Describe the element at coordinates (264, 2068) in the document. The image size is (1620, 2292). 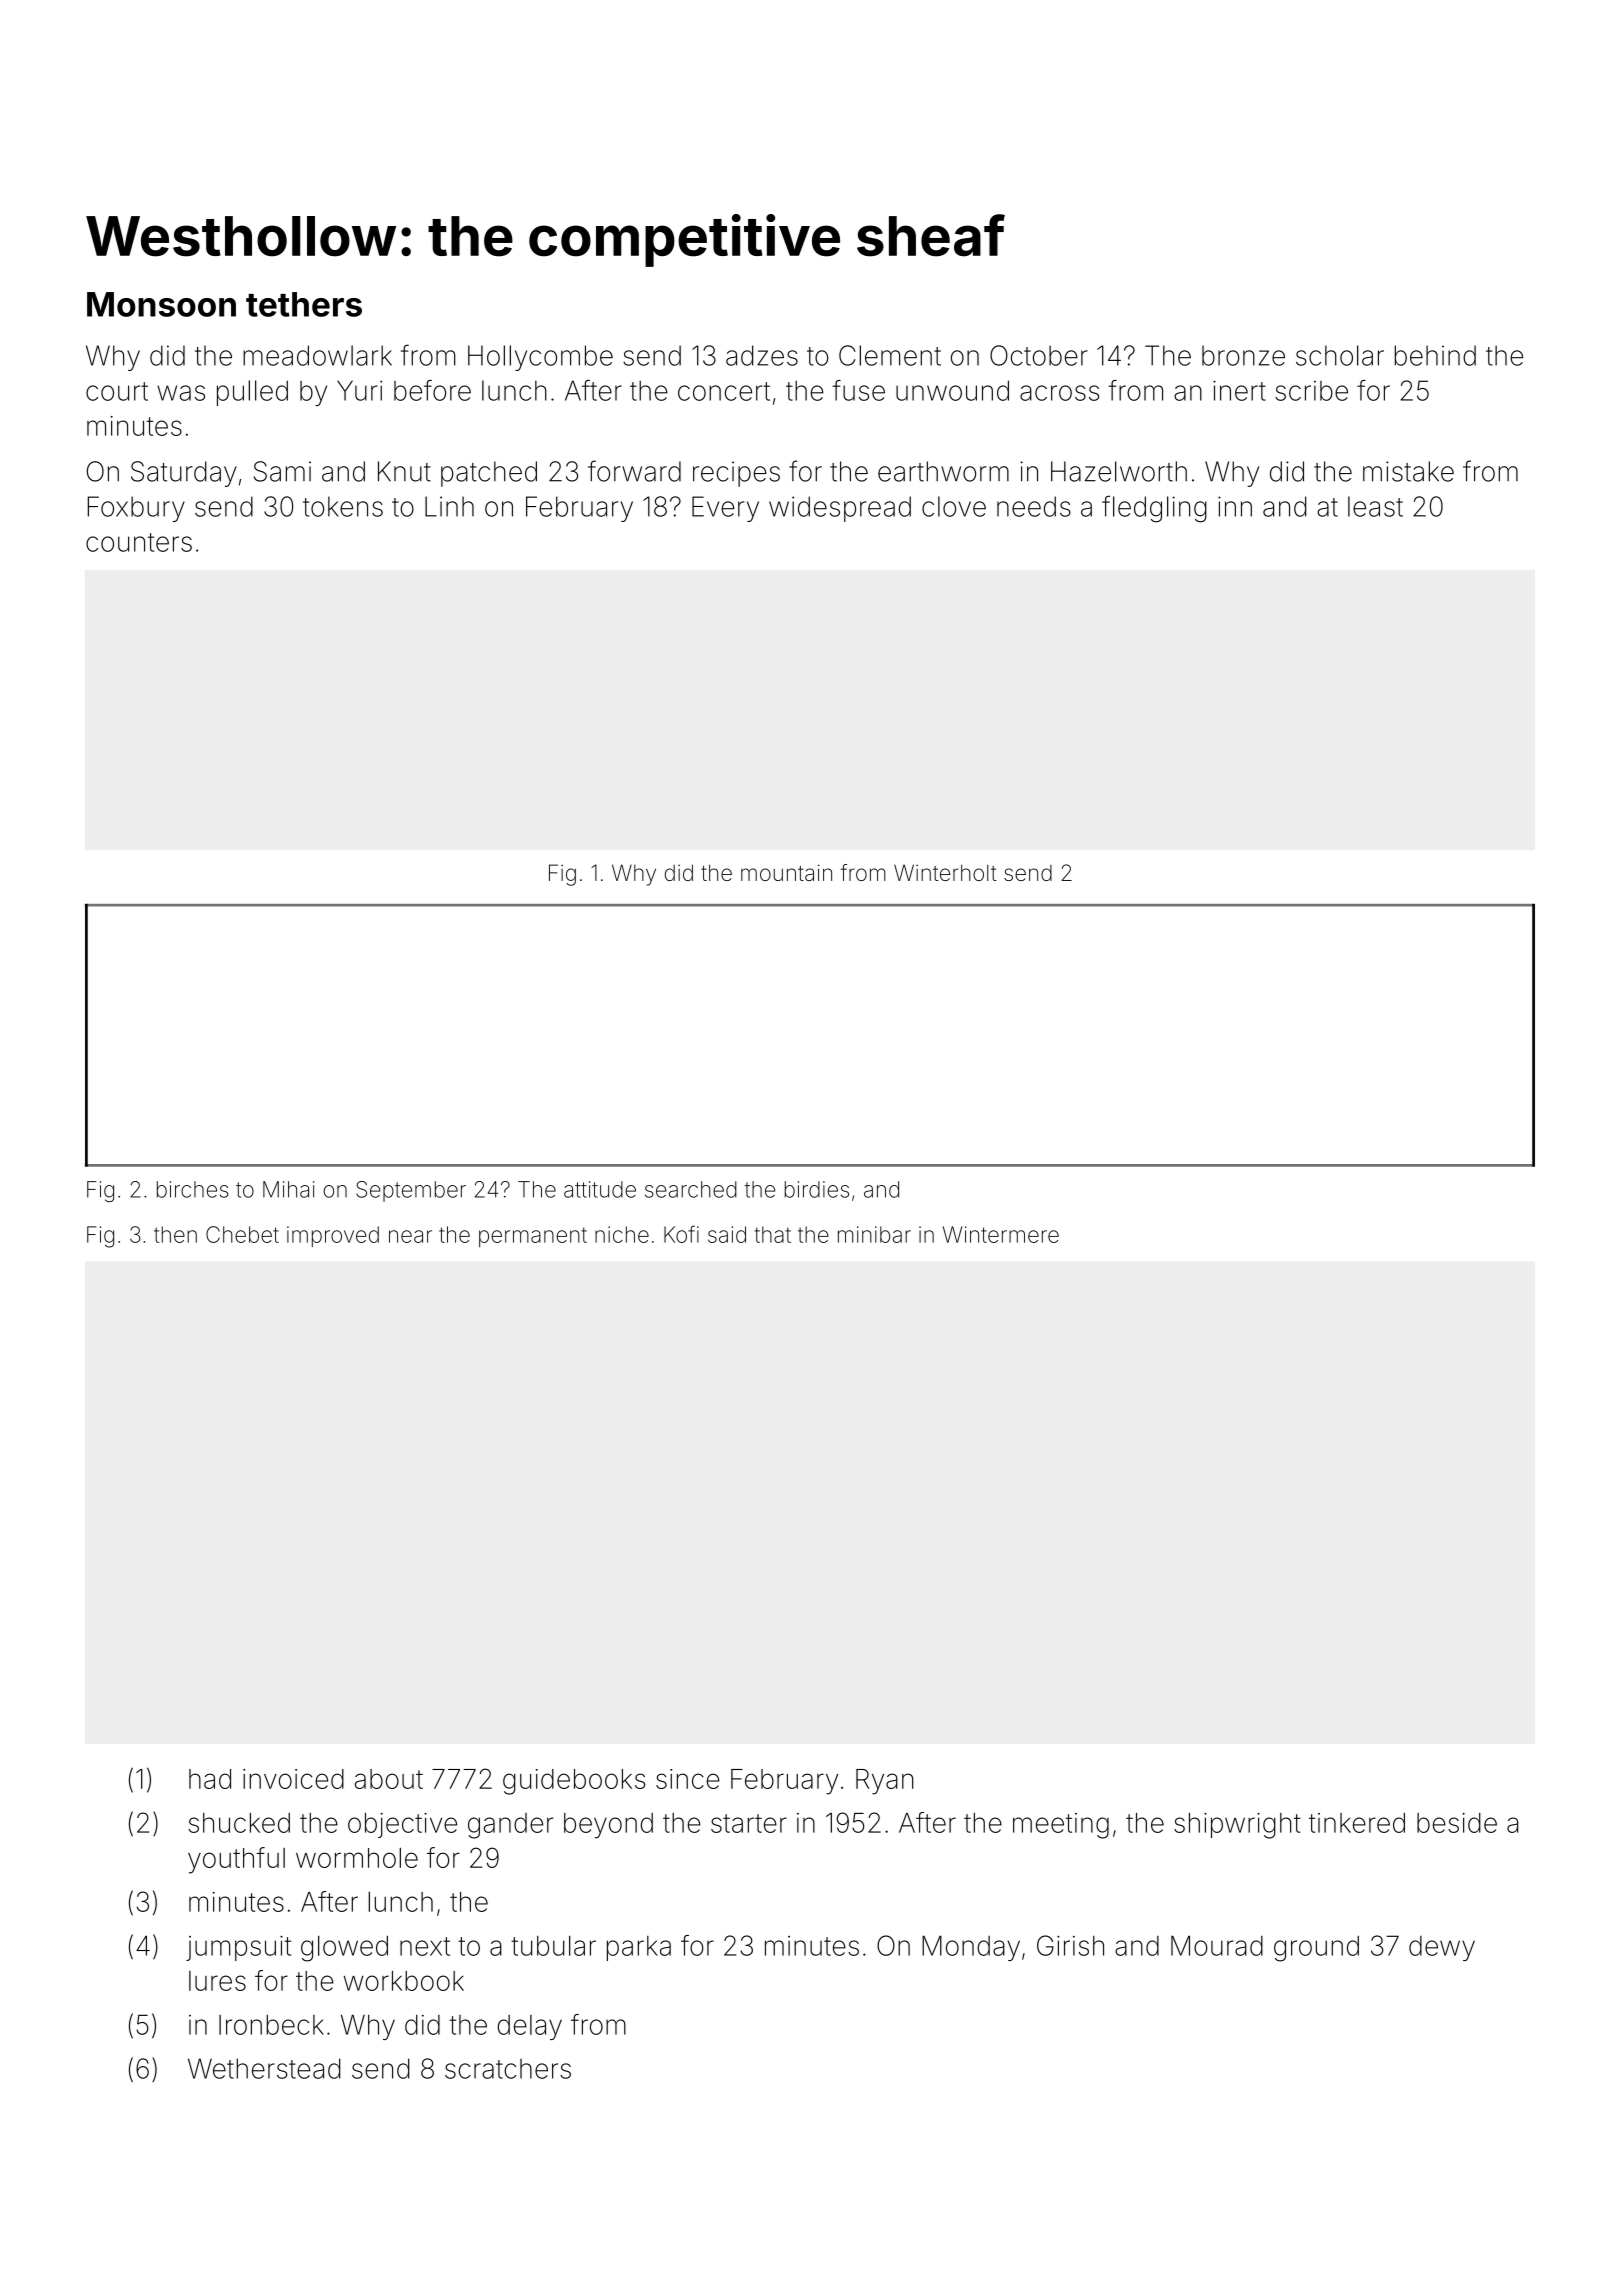
I see `Wetherstead` at that location.
